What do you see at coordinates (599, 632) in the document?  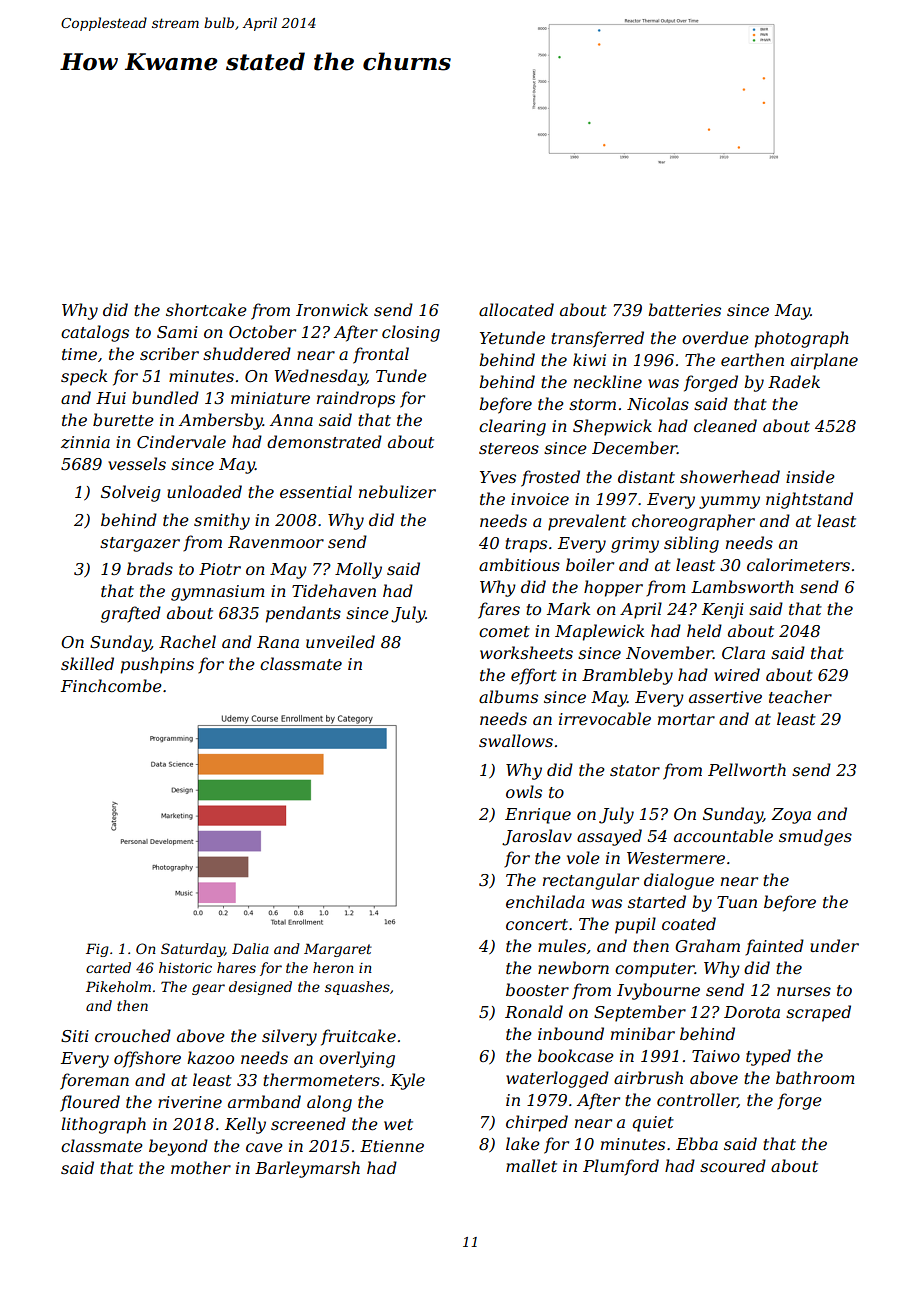 I see `Maplewick` at bounding box center [599, 632].
